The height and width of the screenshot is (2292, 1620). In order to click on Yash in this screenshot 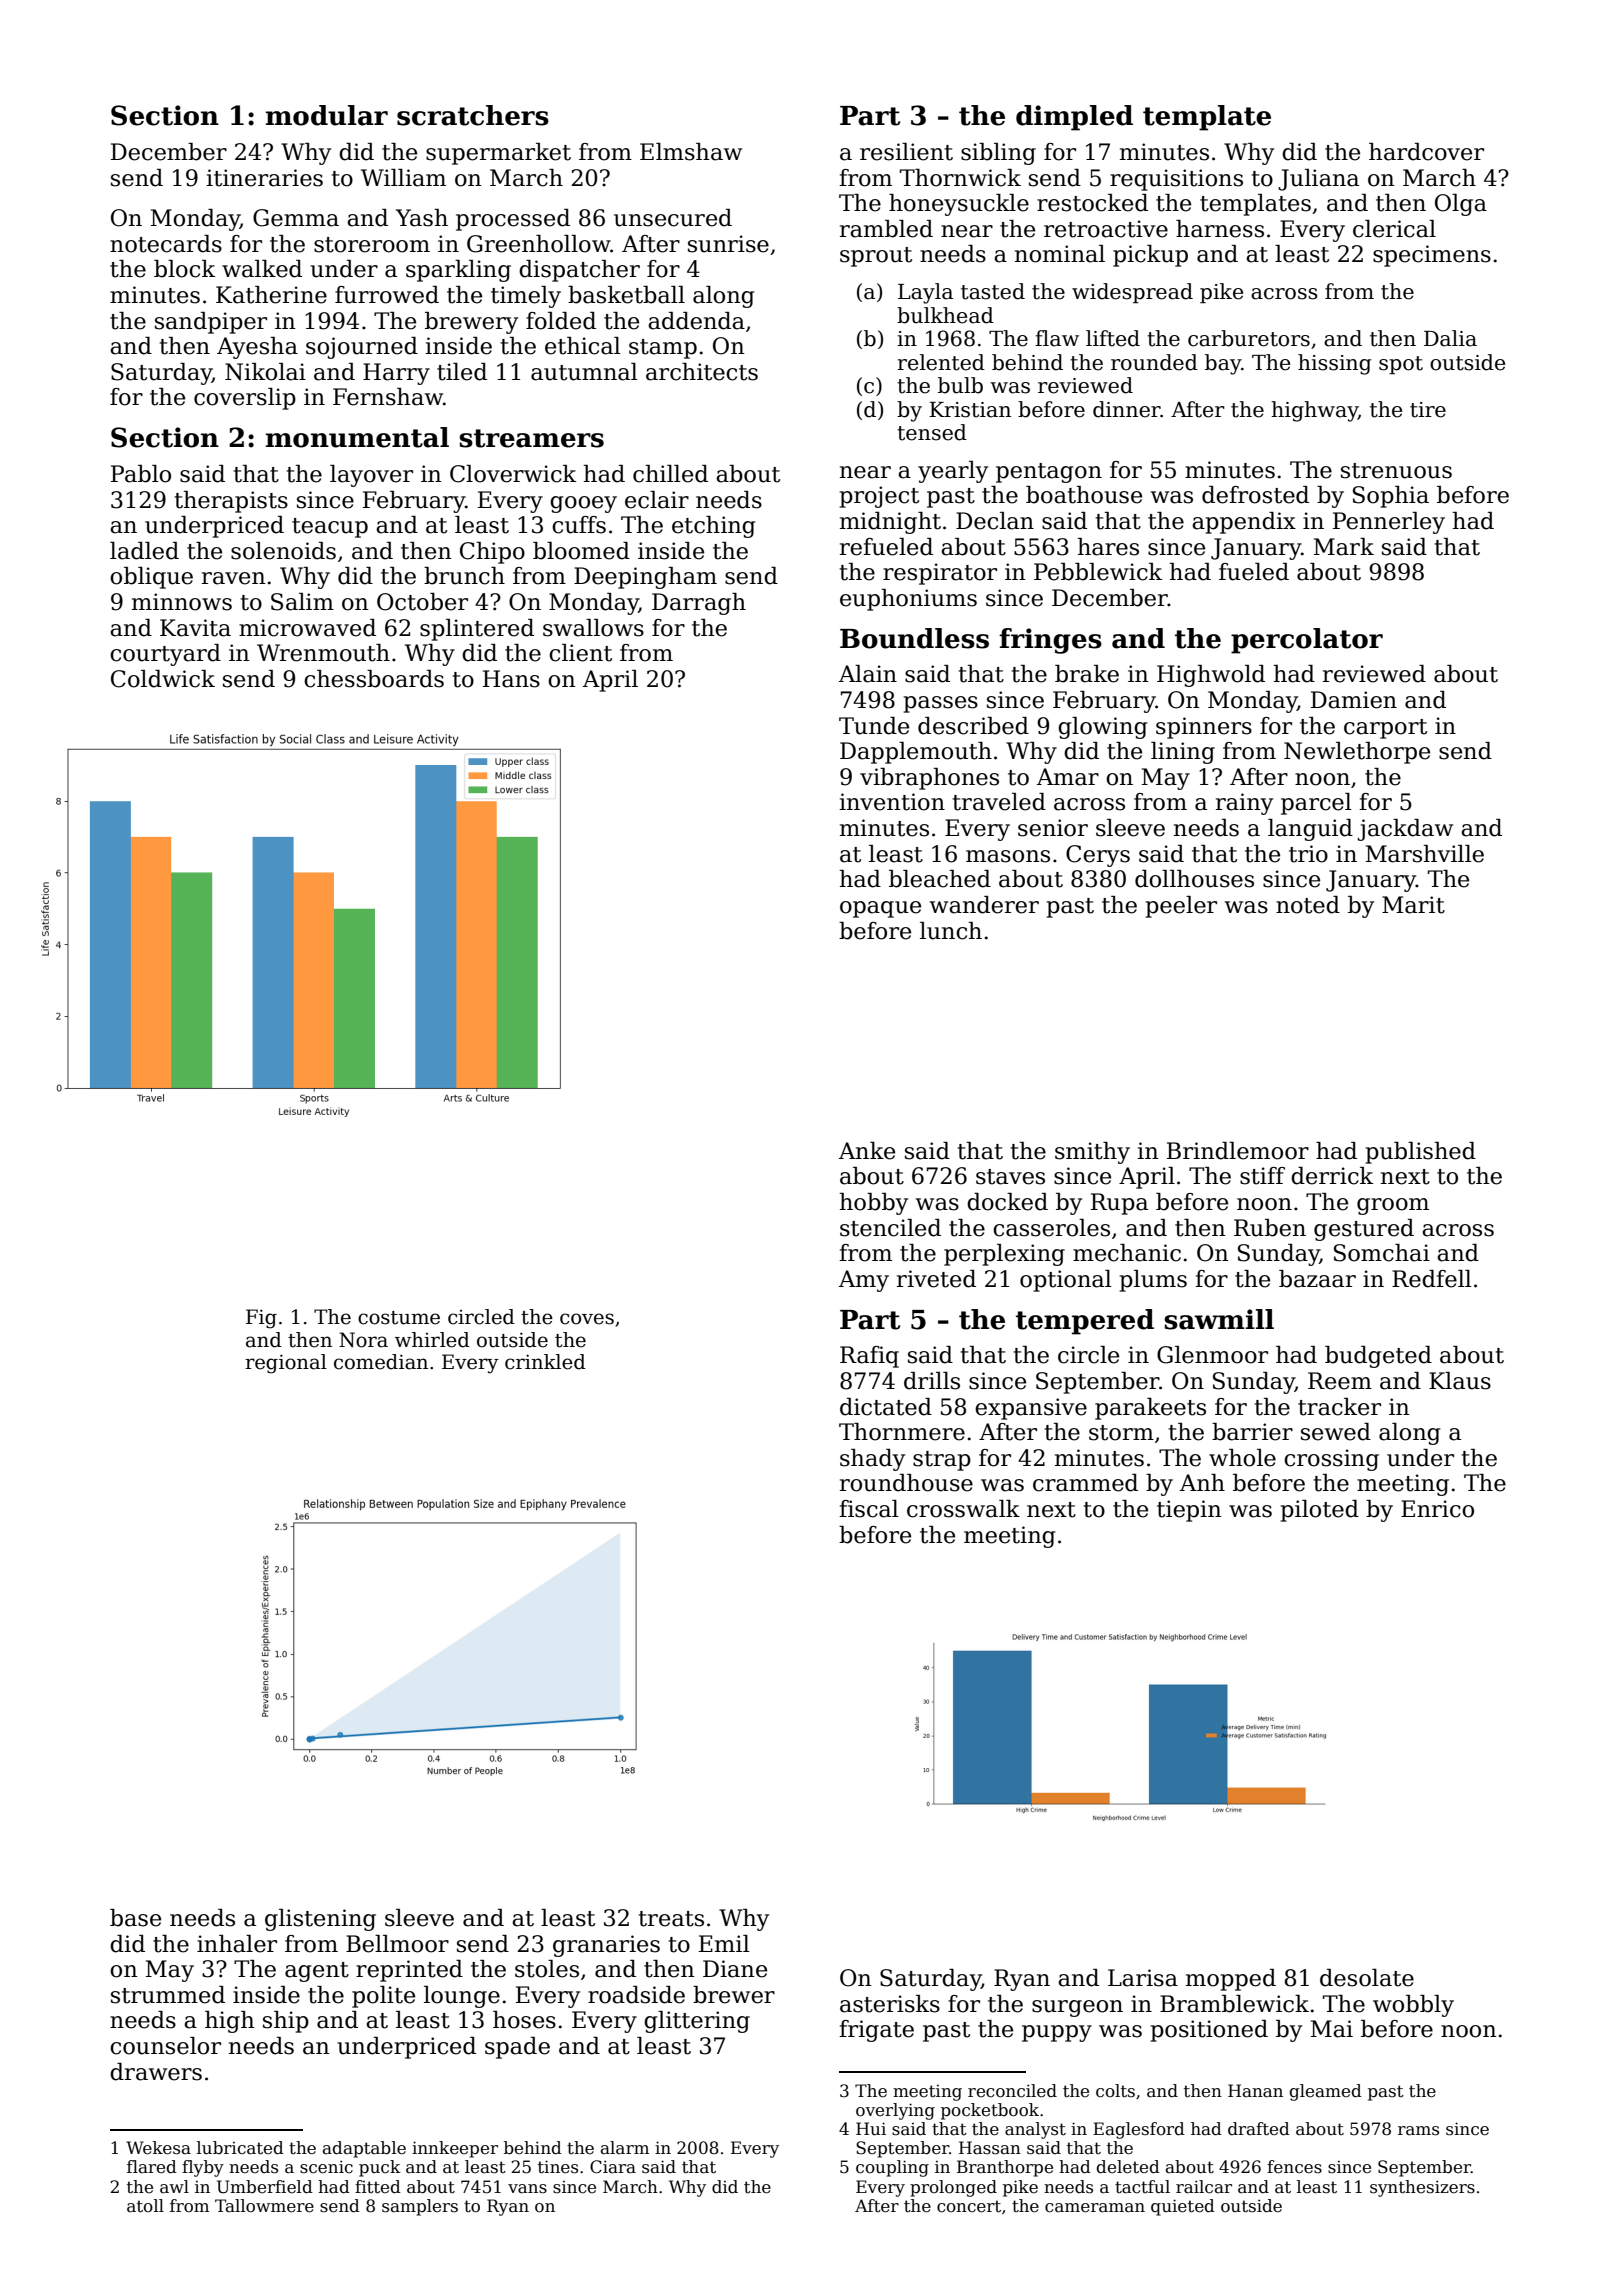, I will do `click(422, 218)`.
